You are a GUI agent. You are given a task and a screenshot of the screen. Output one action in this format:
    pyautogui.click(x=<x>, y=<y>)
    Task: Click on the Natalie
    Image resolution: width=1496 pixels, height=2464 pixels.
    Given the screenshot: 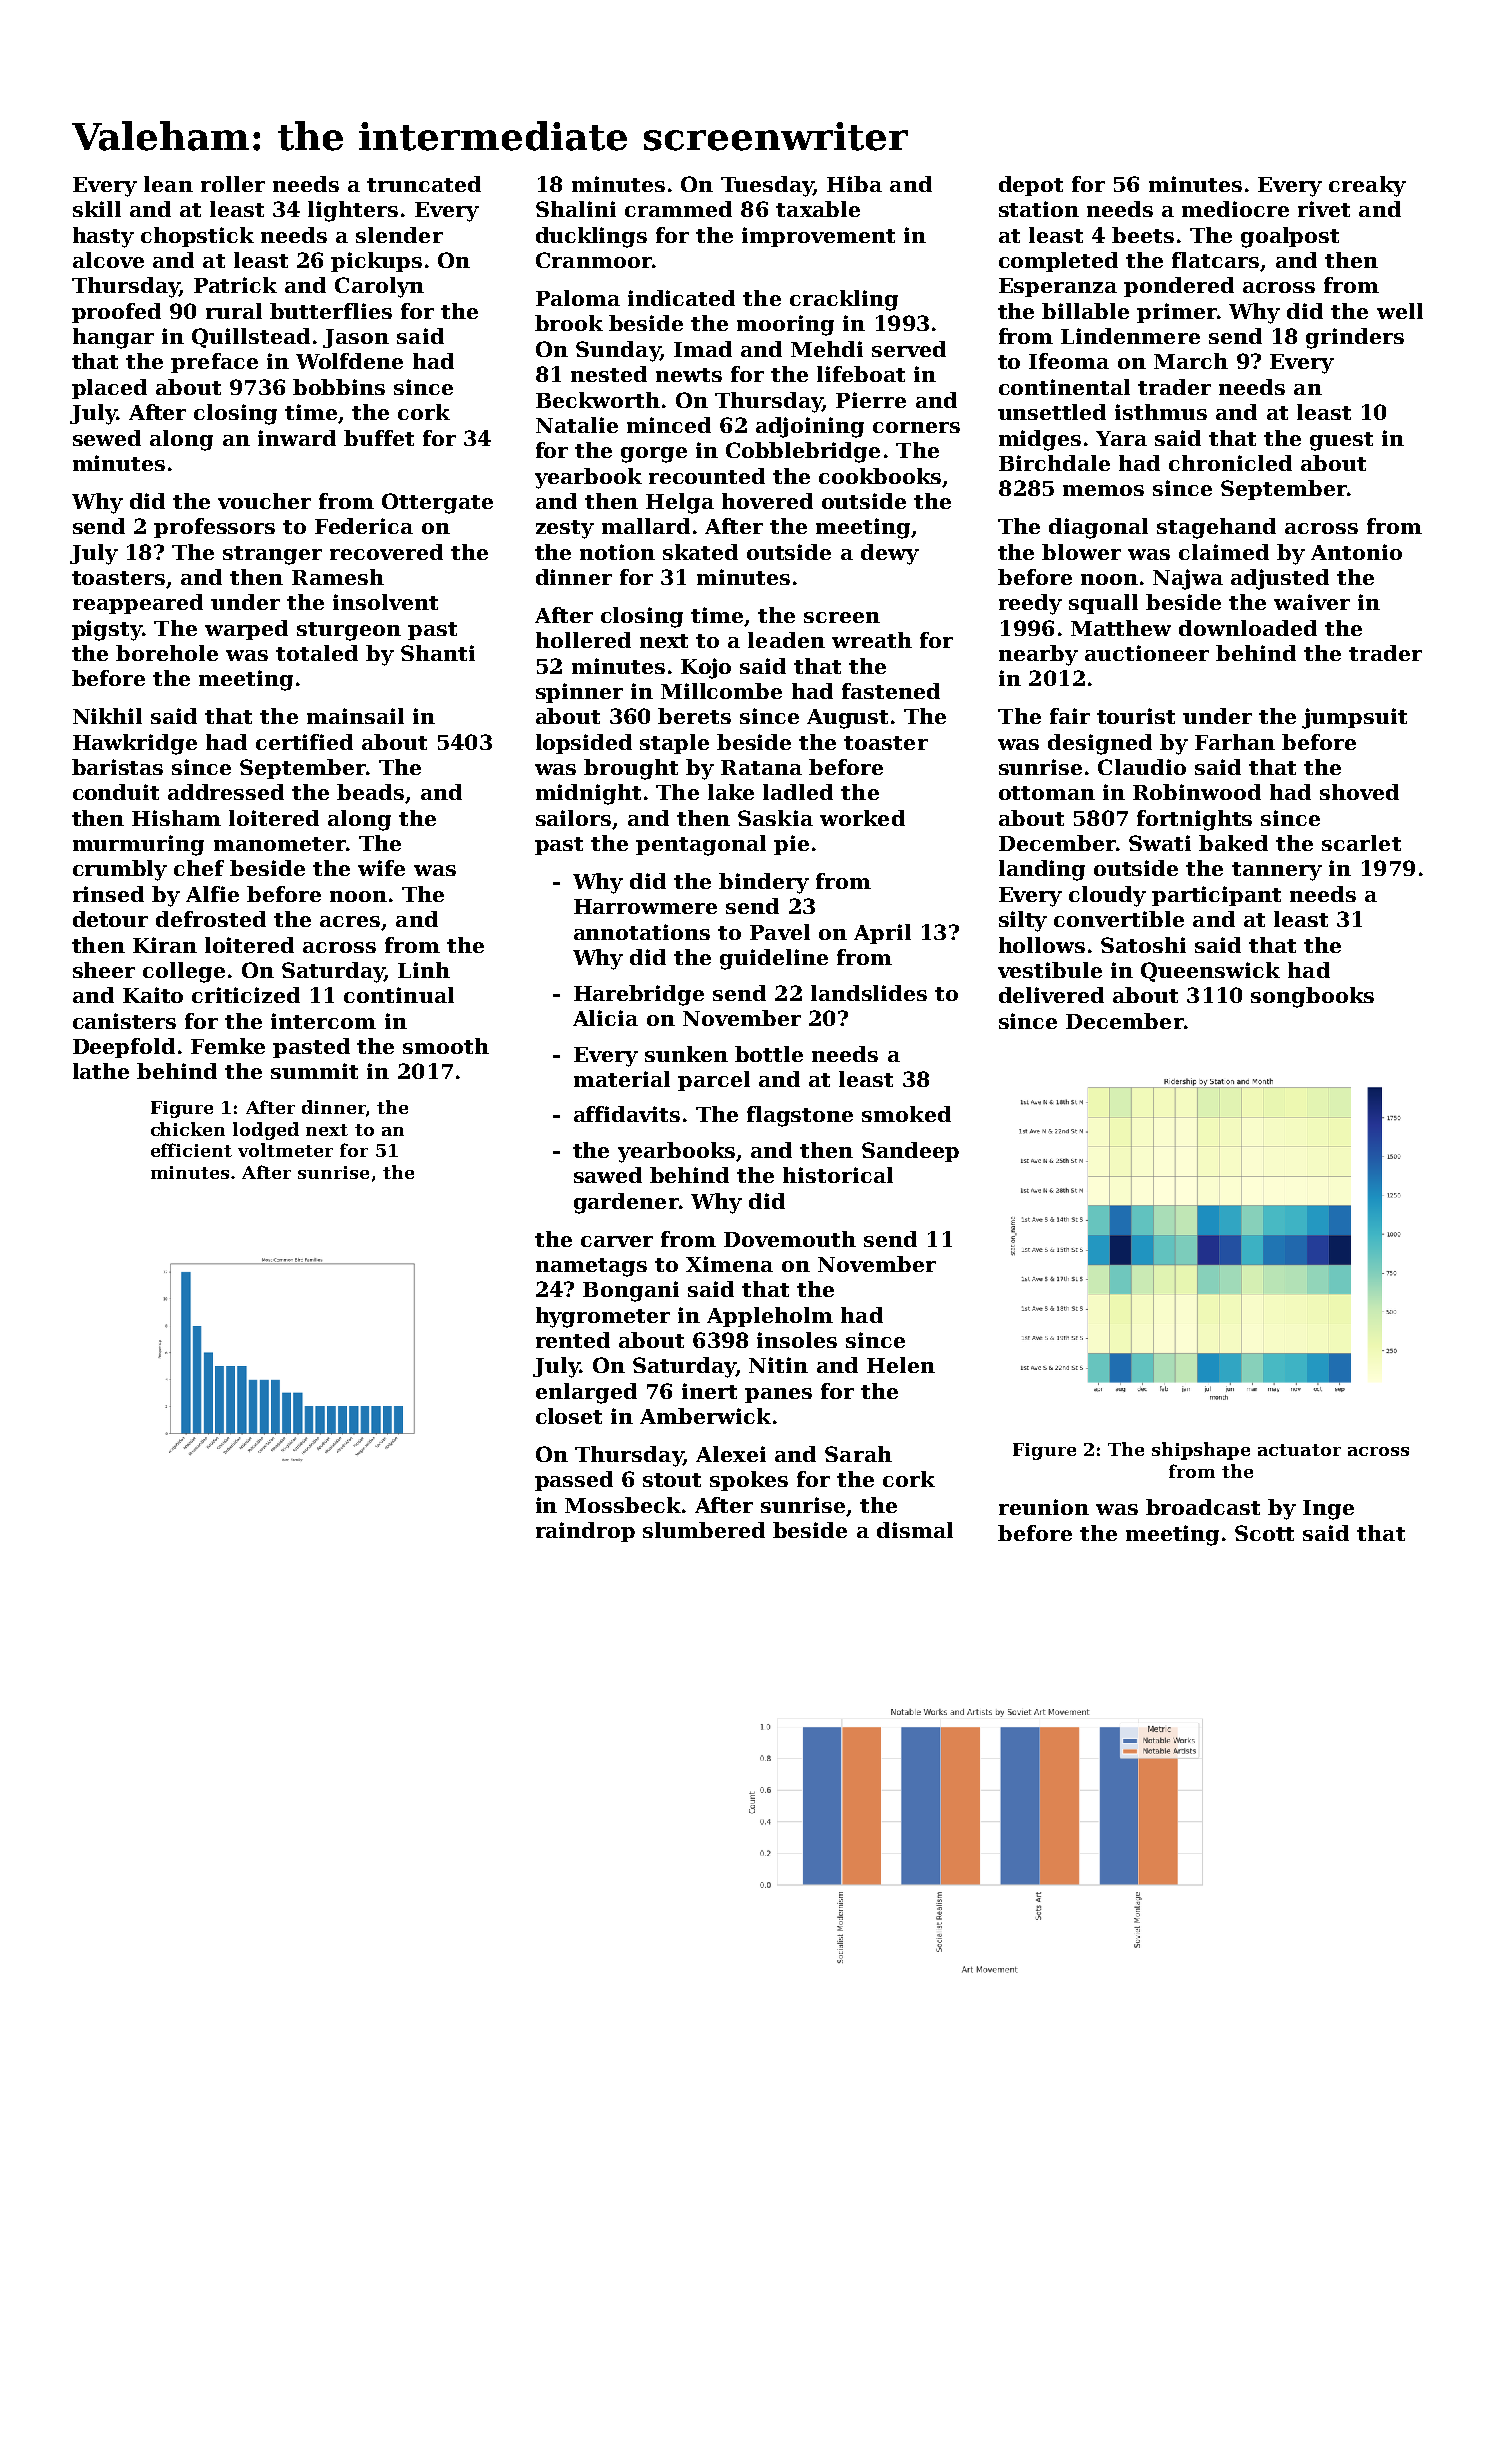 What is the action you would take?
    pyautogui.click(x=577, y=425)
